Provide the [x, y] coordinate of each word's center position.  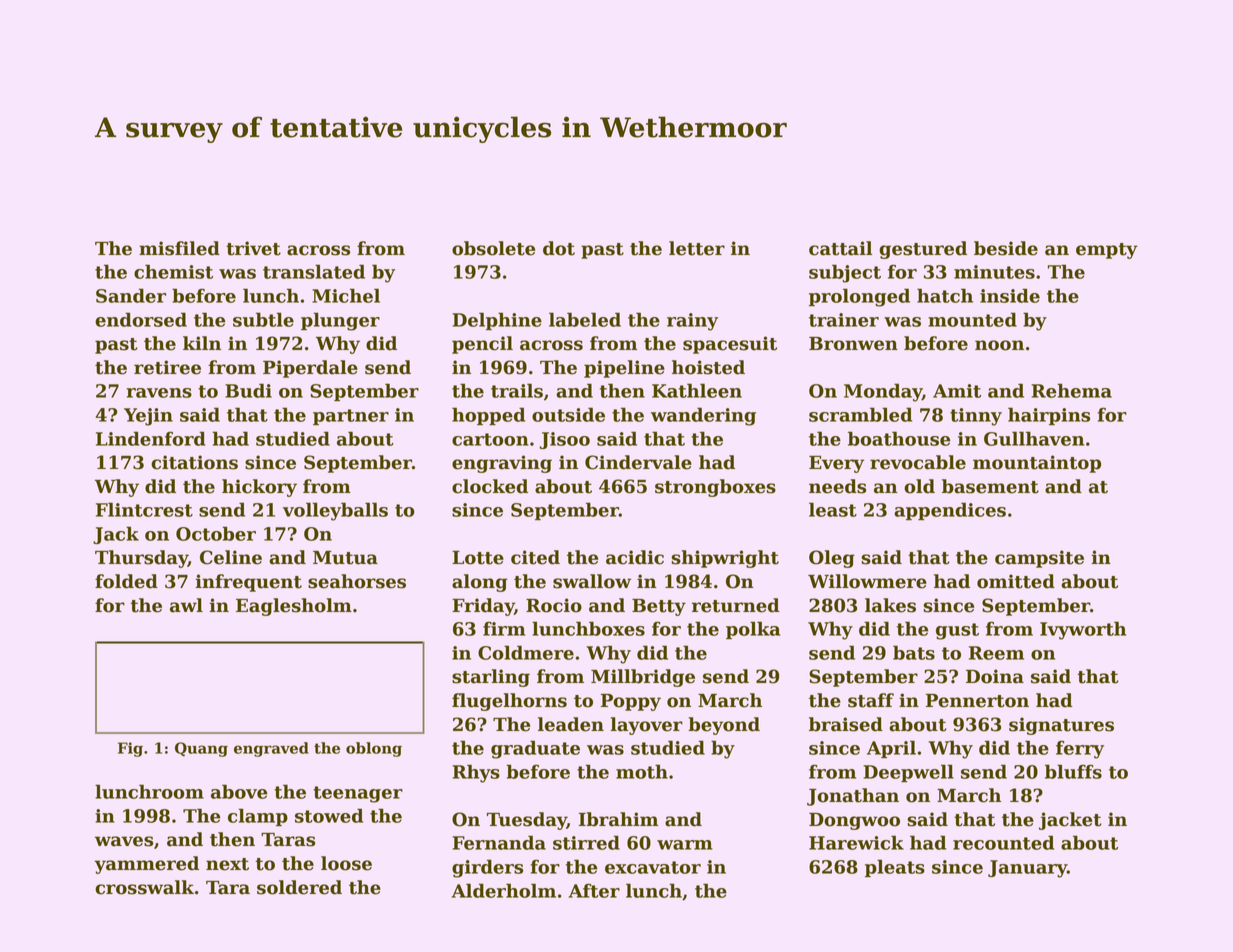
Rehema [1071, 390]
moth [642, 771]
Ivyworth [1083, 630]
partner [351, 417]
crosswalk [144, 887]
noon [999, 345]
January [1027, 869]
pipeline [624, 369]
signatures [1061, 726]
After [594, 890]
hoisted [708, 367]
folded [126, 581]
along [480, 583]
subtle [263, 319]
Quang [201, 749]
